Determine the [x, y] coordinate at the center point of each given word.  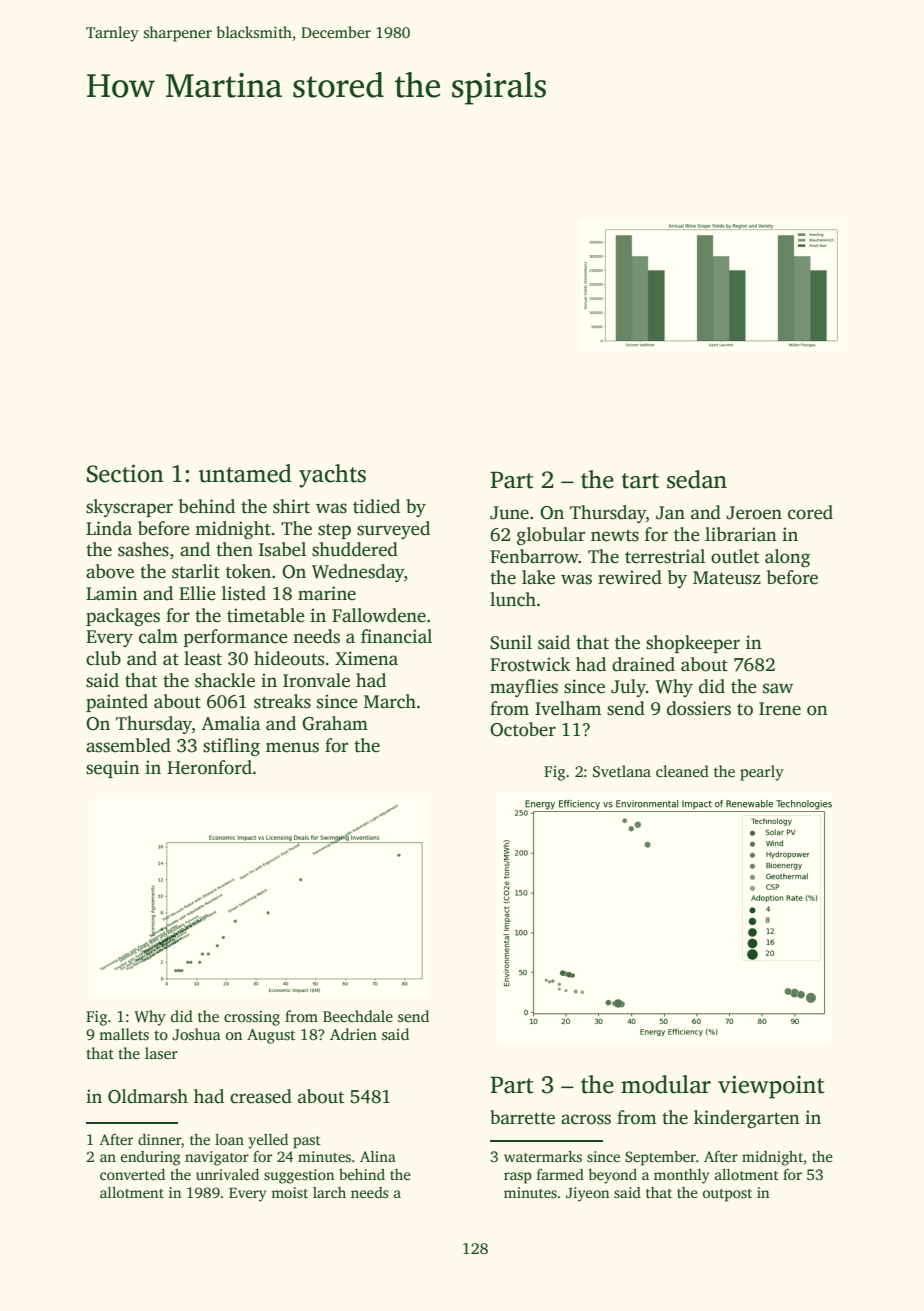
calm [158, 636]
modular [666, 1084]
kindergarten [747, 1119]
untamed [245, 473]
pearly [762, 773]
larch [329, 1192]
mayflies [524, 688]
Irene [780, 709]
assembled [128, 745]
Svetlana [622, 771]
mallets [124, 1034]
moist [289, 1192]
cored [810, 512]
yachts [332, 476]
